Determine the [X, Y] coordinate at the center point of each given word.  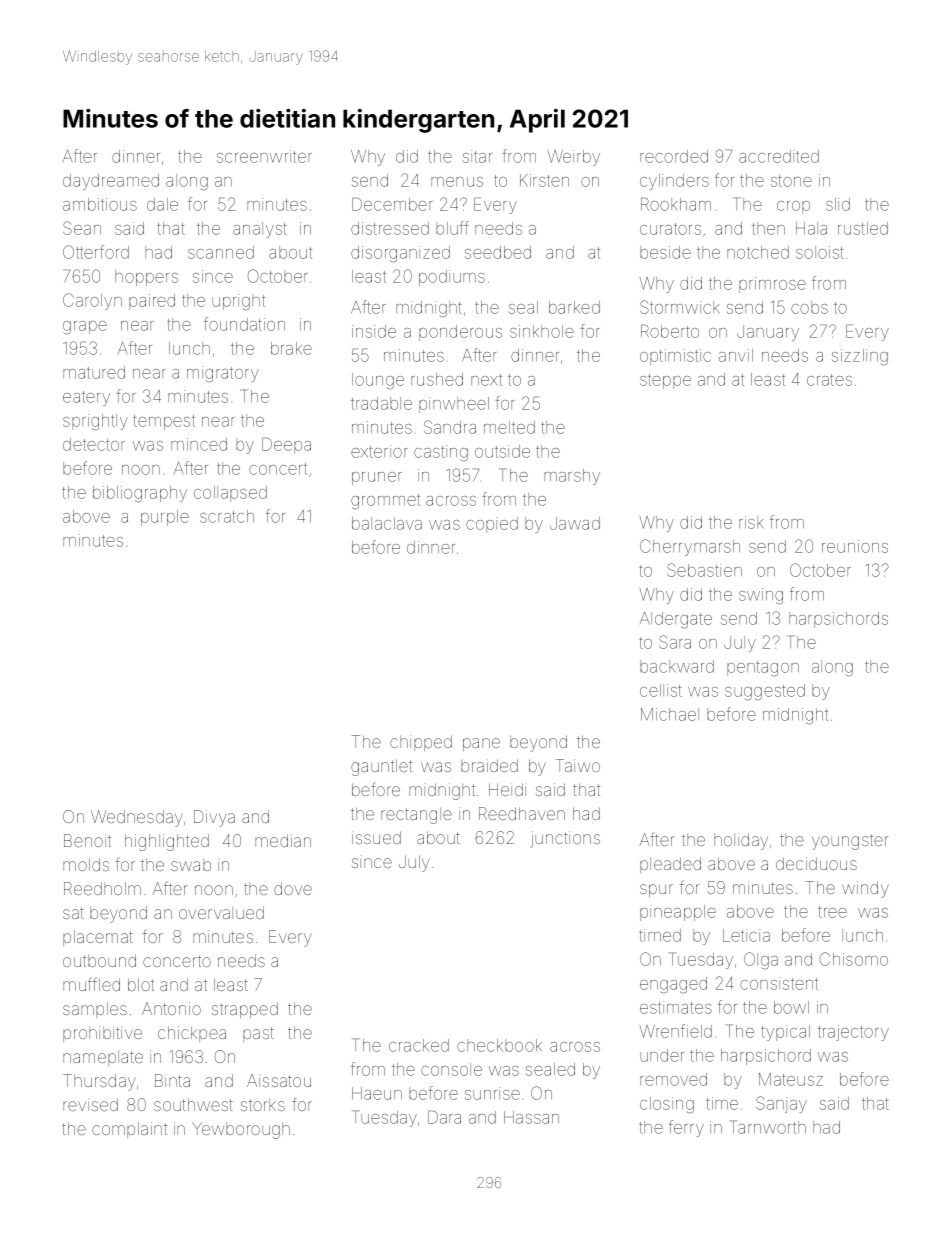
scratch [227, 516]
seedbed [498, 252]
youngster [850, 842]
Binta [172, 1080]
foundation [244, 324]
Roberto [670, 331]
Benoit [87, 840]
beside [665, 252]
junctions [565, 839]
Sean [82, 228]
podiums [452, 278]
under [662, 1055]
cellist [661, 690]
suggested [765, 692]
